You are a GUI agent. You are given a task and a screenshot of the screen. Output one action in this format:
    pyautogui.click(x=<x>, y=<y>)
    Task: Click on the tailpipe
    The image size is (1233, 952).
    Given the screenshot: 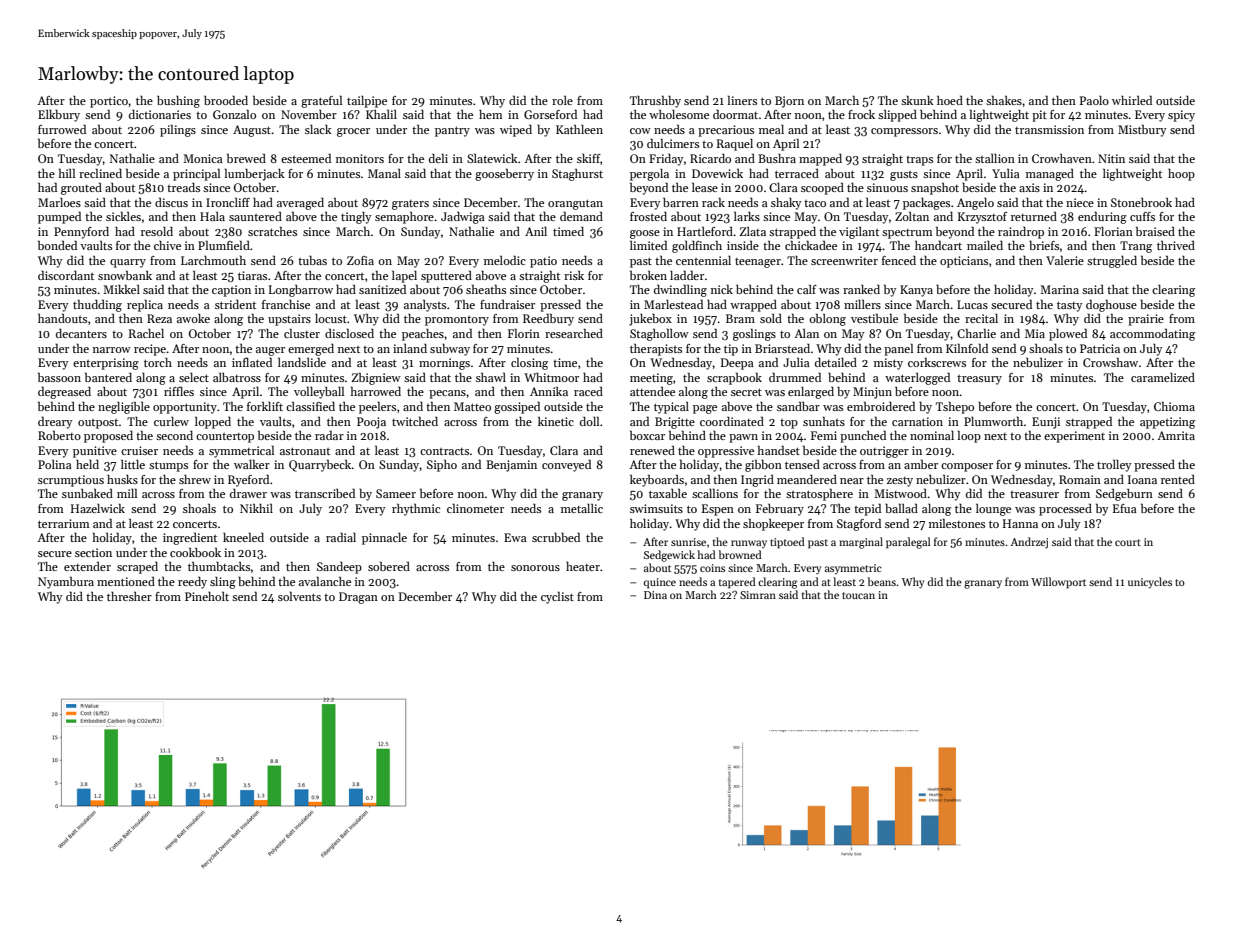 What is the action you would take?
    pyautogui.click(x=367, y=102)
